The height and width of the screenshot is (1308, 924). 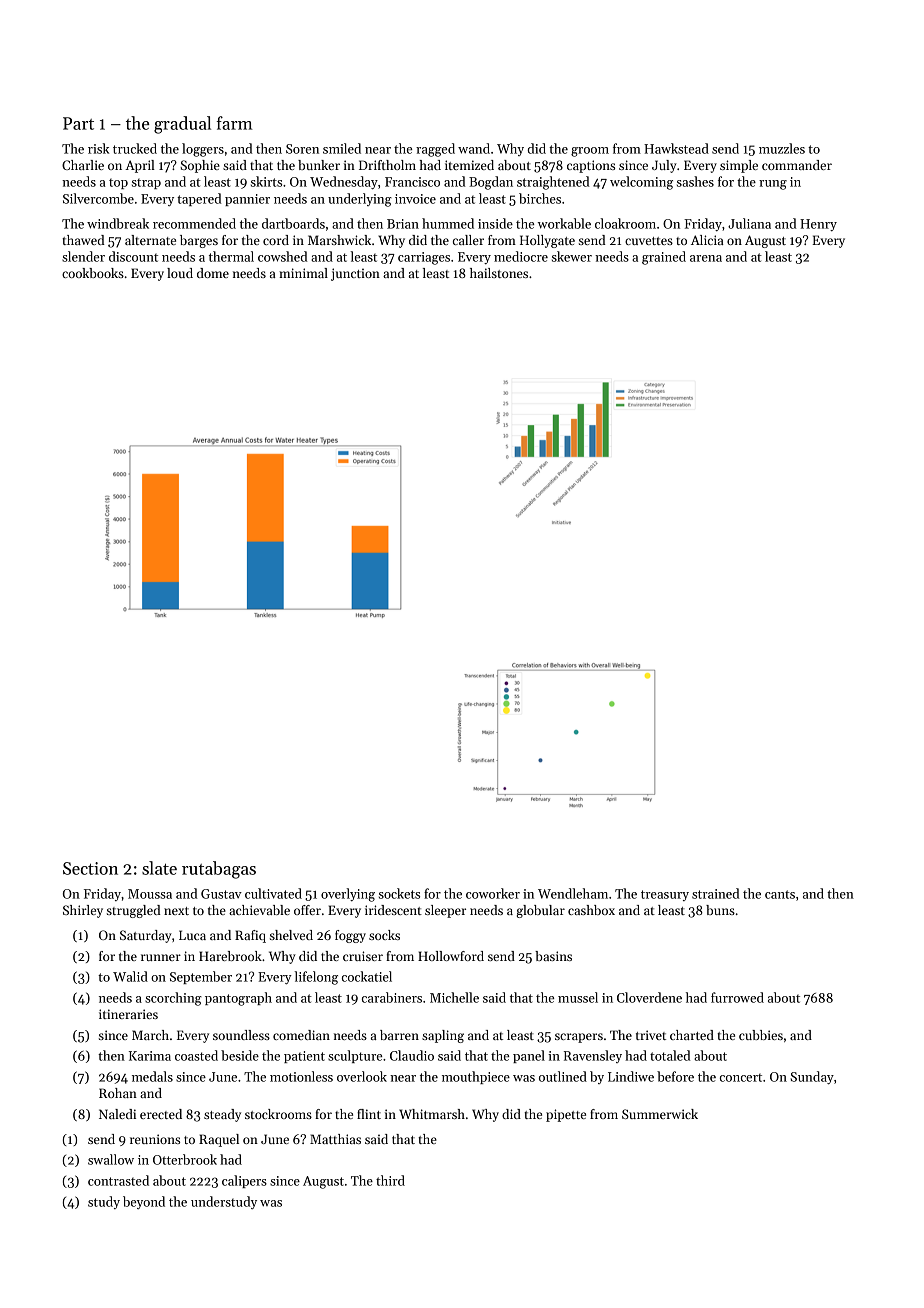 I want to click on Henry, so click(x=818, y=225).
